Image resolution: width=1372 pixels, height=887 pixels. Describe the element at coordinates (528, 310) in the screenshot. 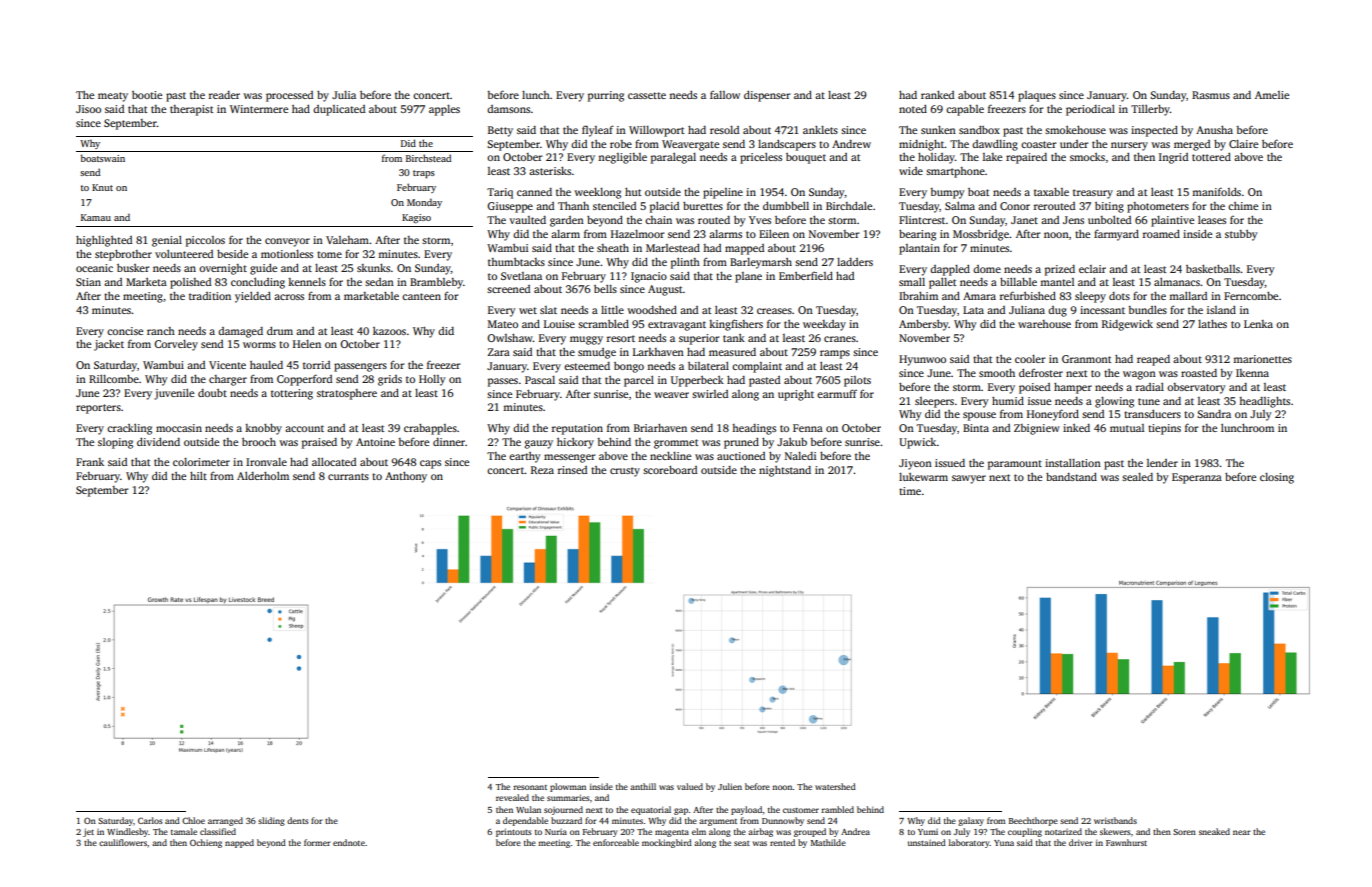

I see `wet` at that location.
